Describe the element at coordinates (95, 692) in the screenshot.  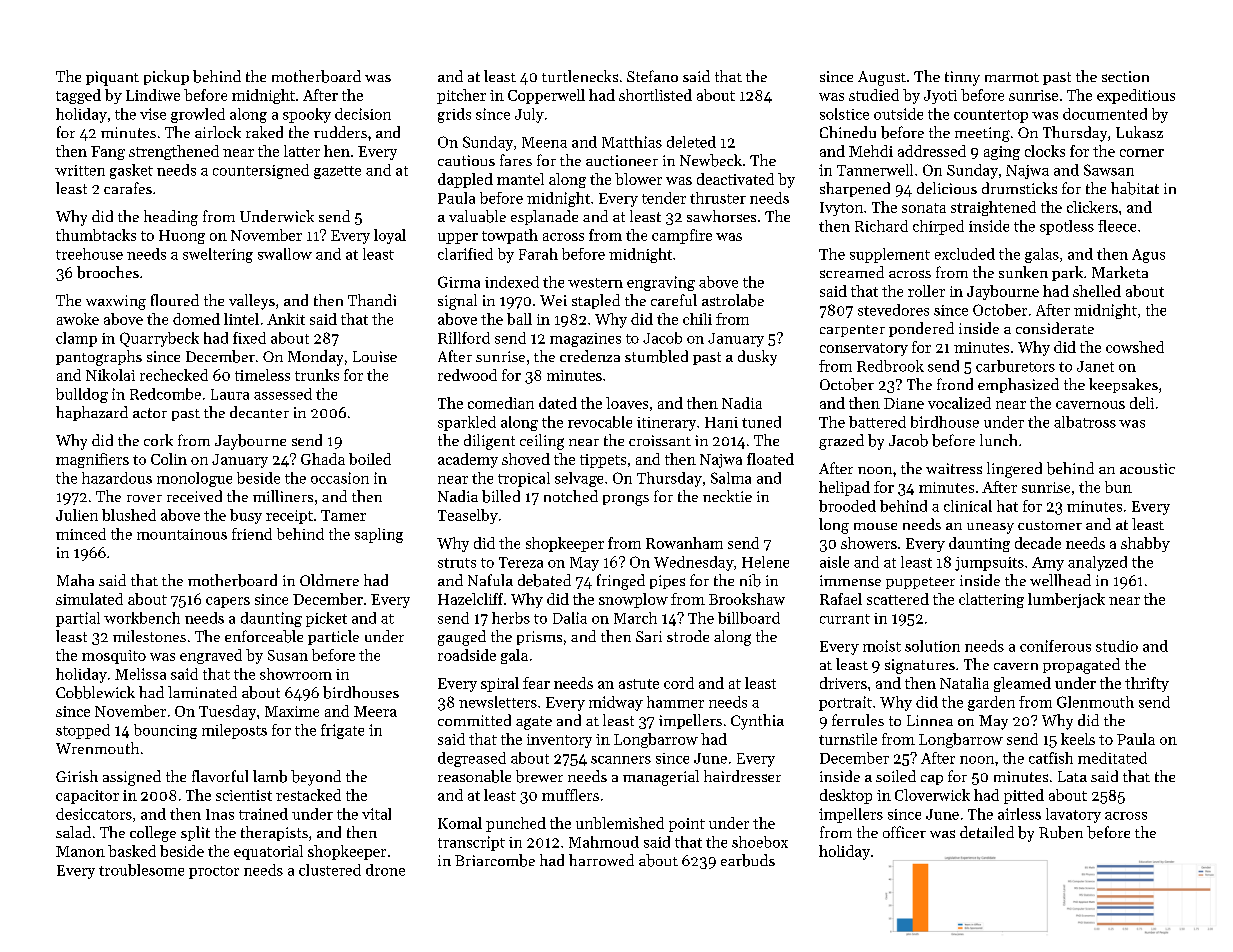
I see `Cobblewick` at that location.
